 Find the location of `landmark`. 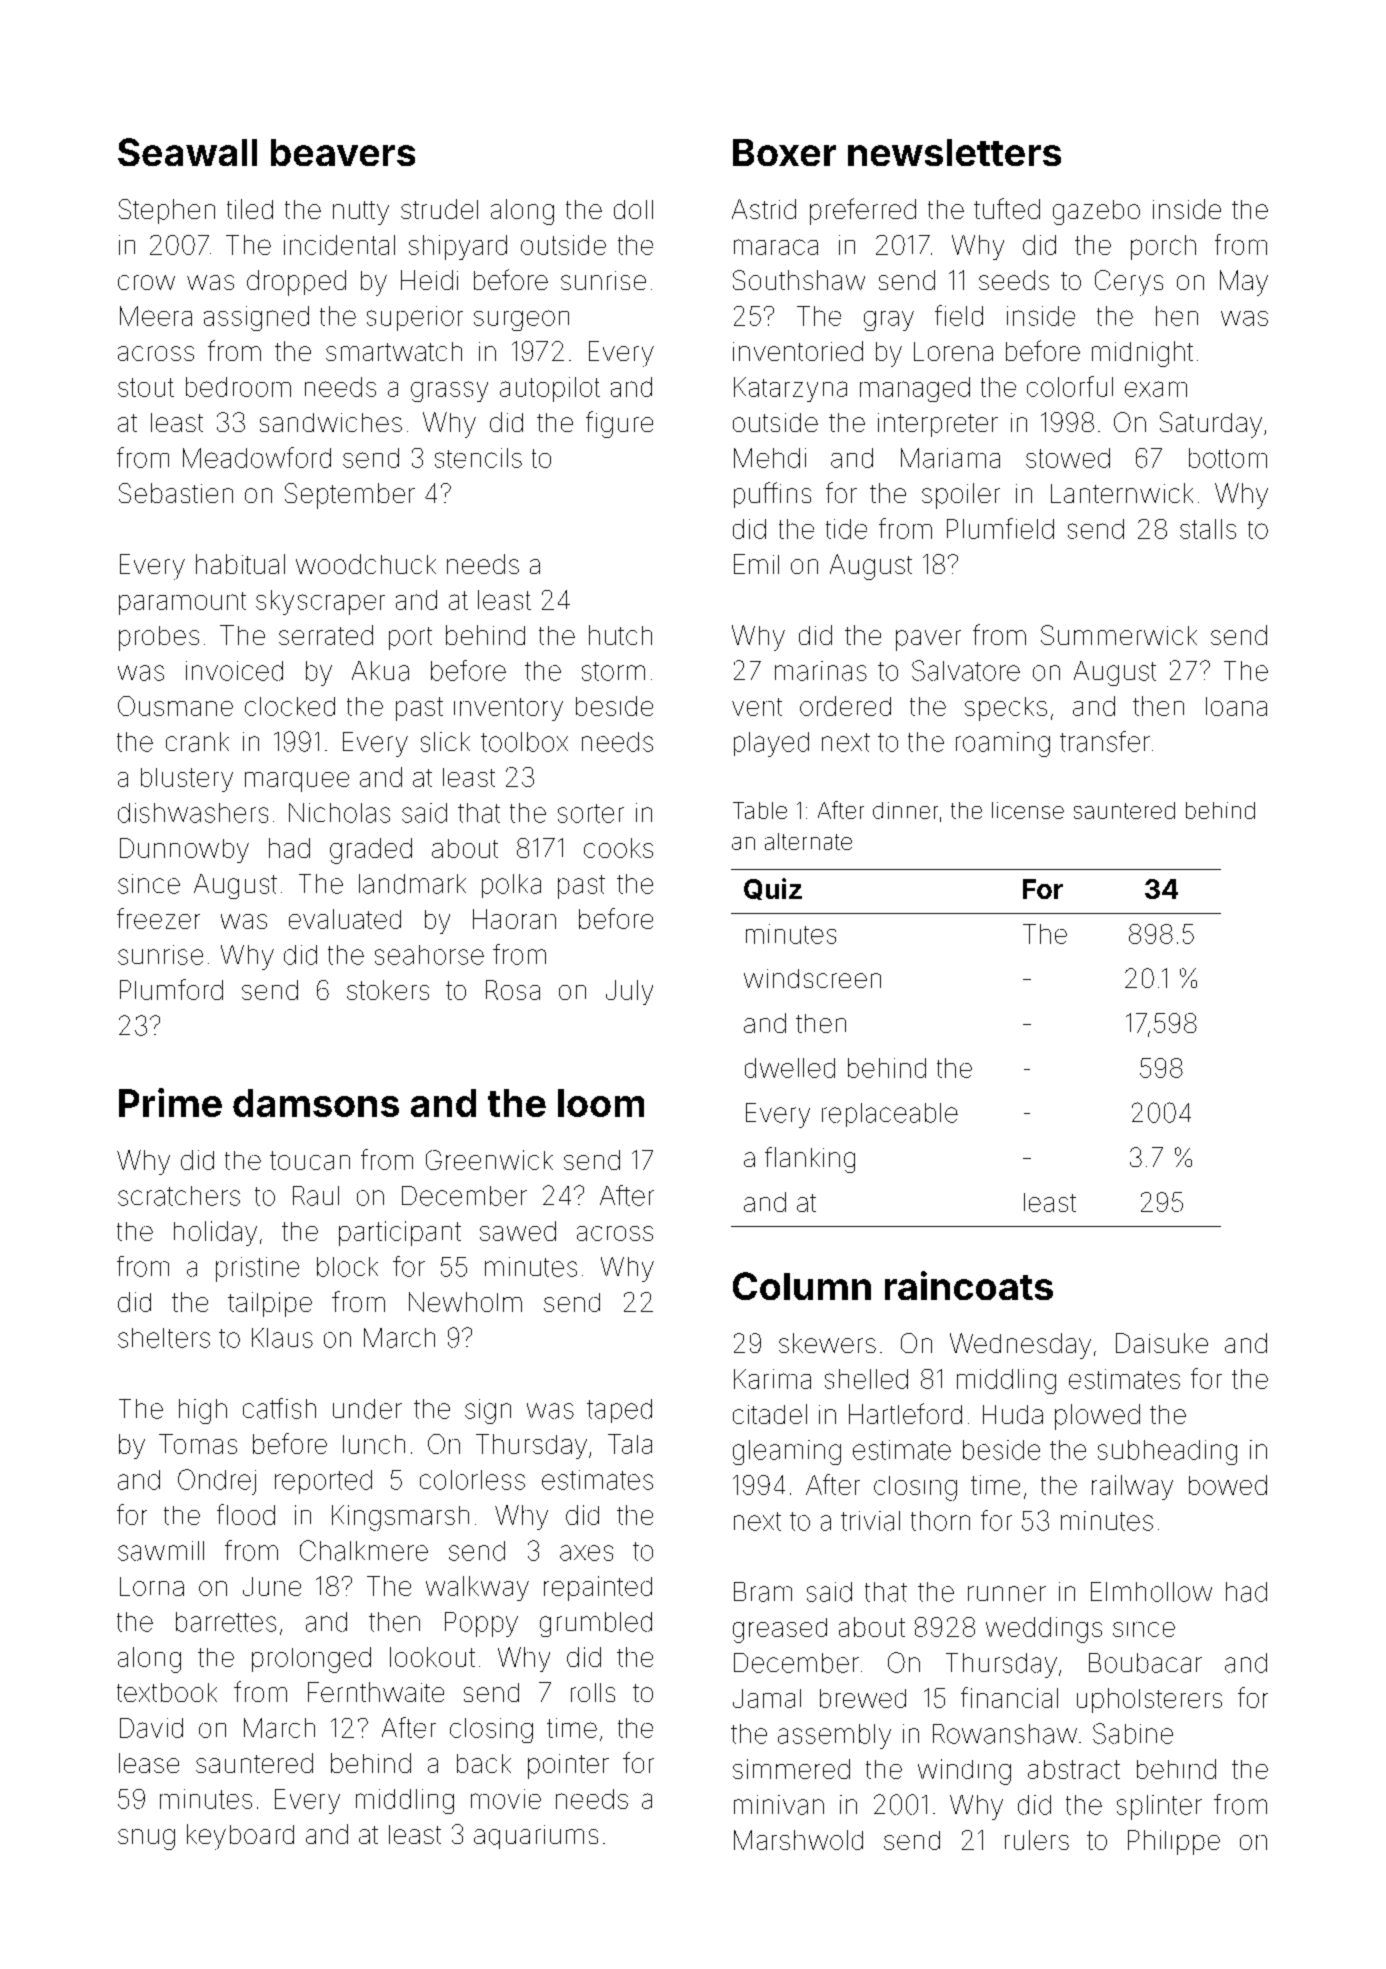

landmark is located at coordinates (412, 884).
